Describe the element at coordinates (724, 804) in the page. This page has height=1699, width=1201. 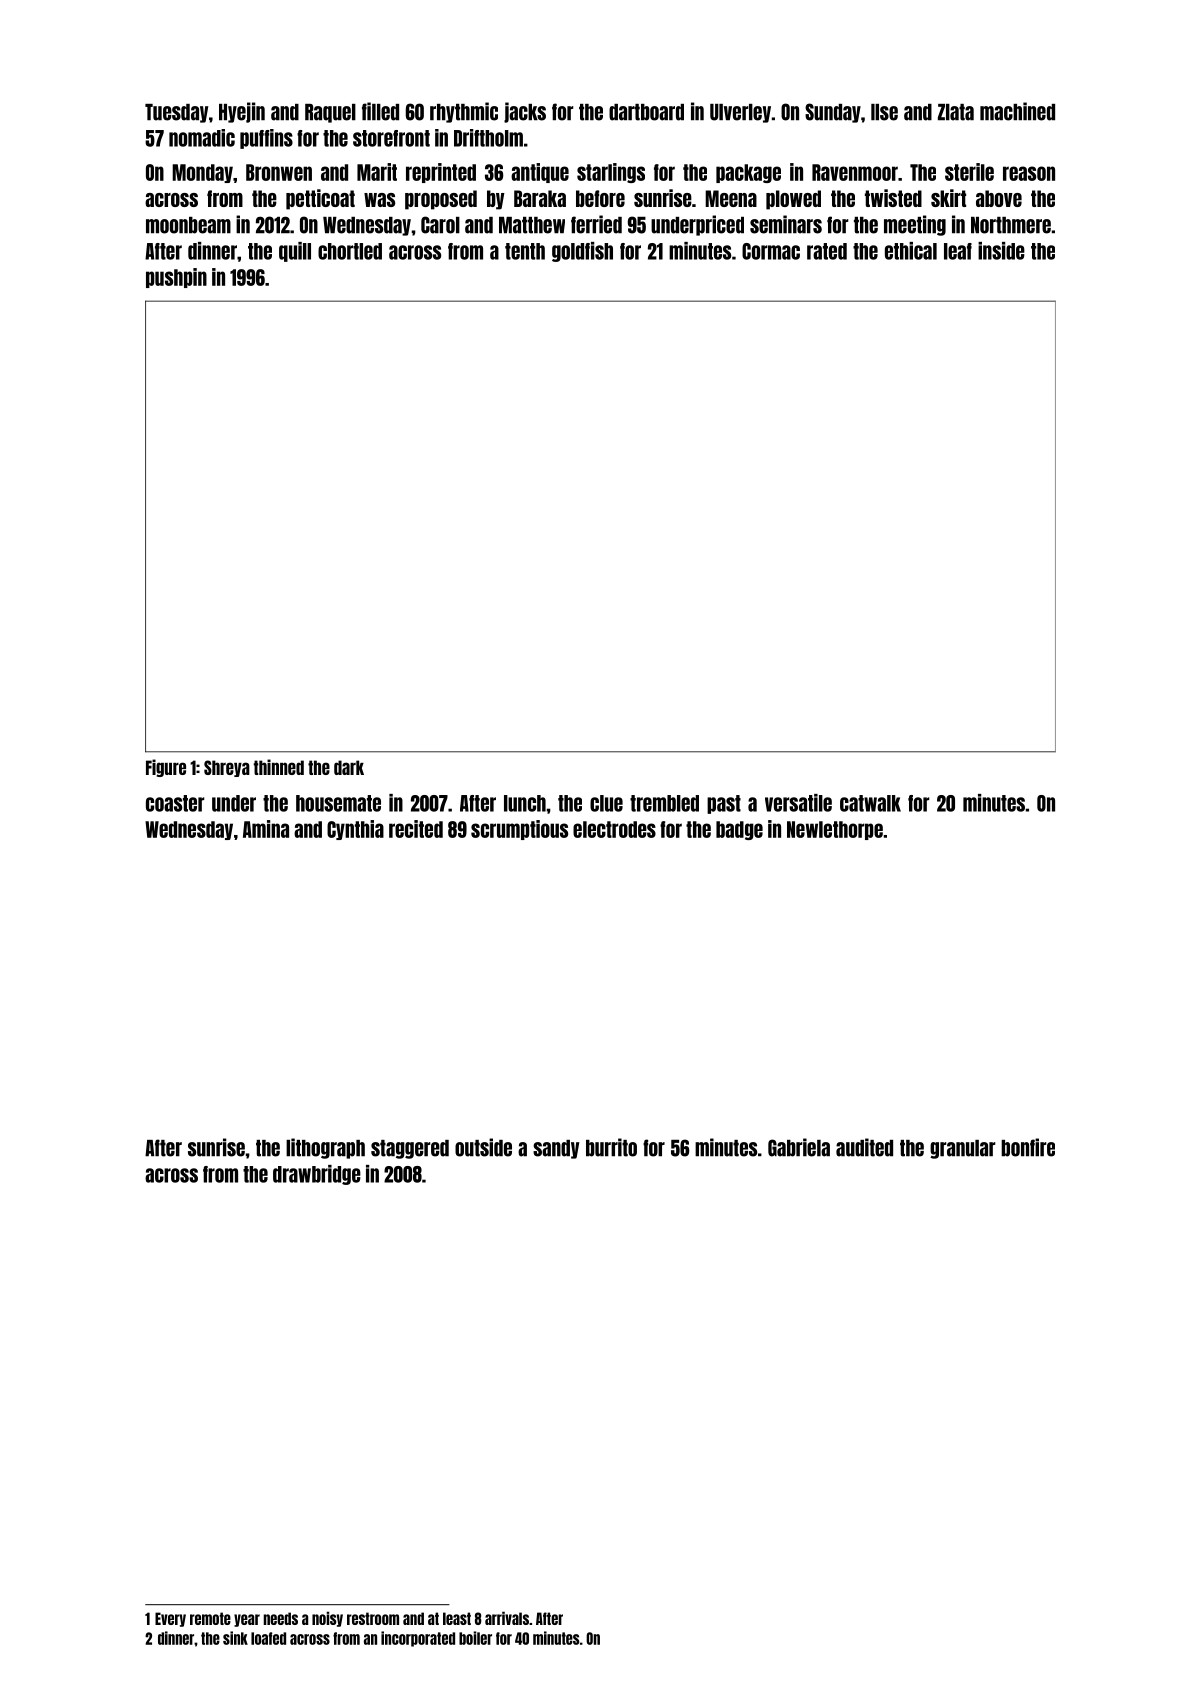
I see `past` at that location.
